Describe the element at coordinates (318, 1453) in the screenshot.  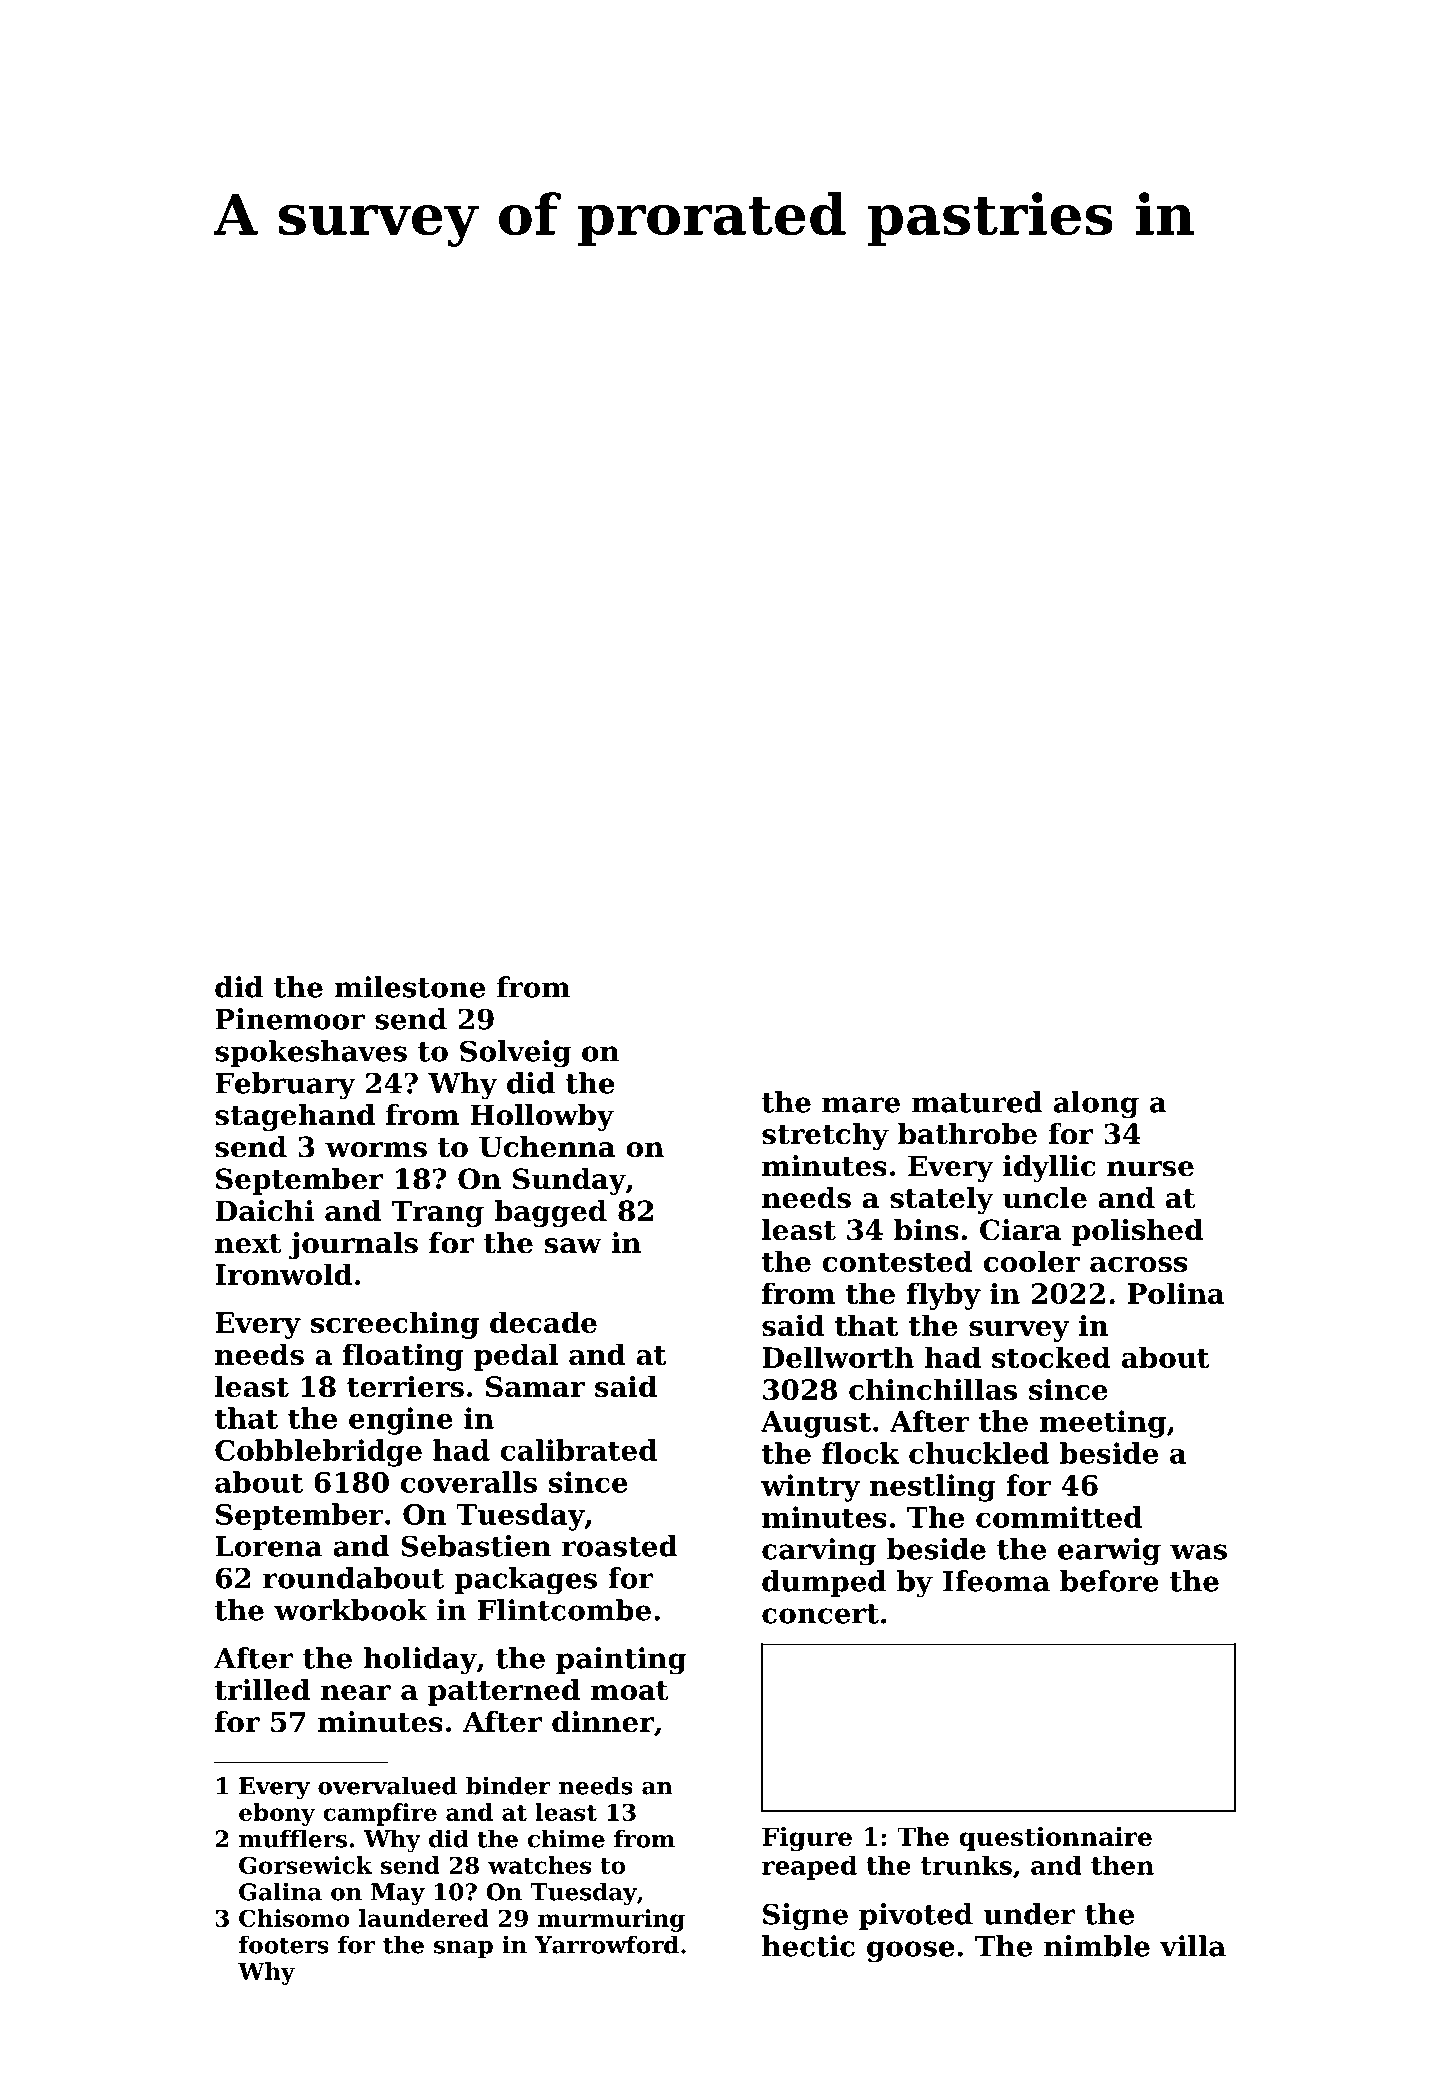
I see `Cobblebridge` at that location.
